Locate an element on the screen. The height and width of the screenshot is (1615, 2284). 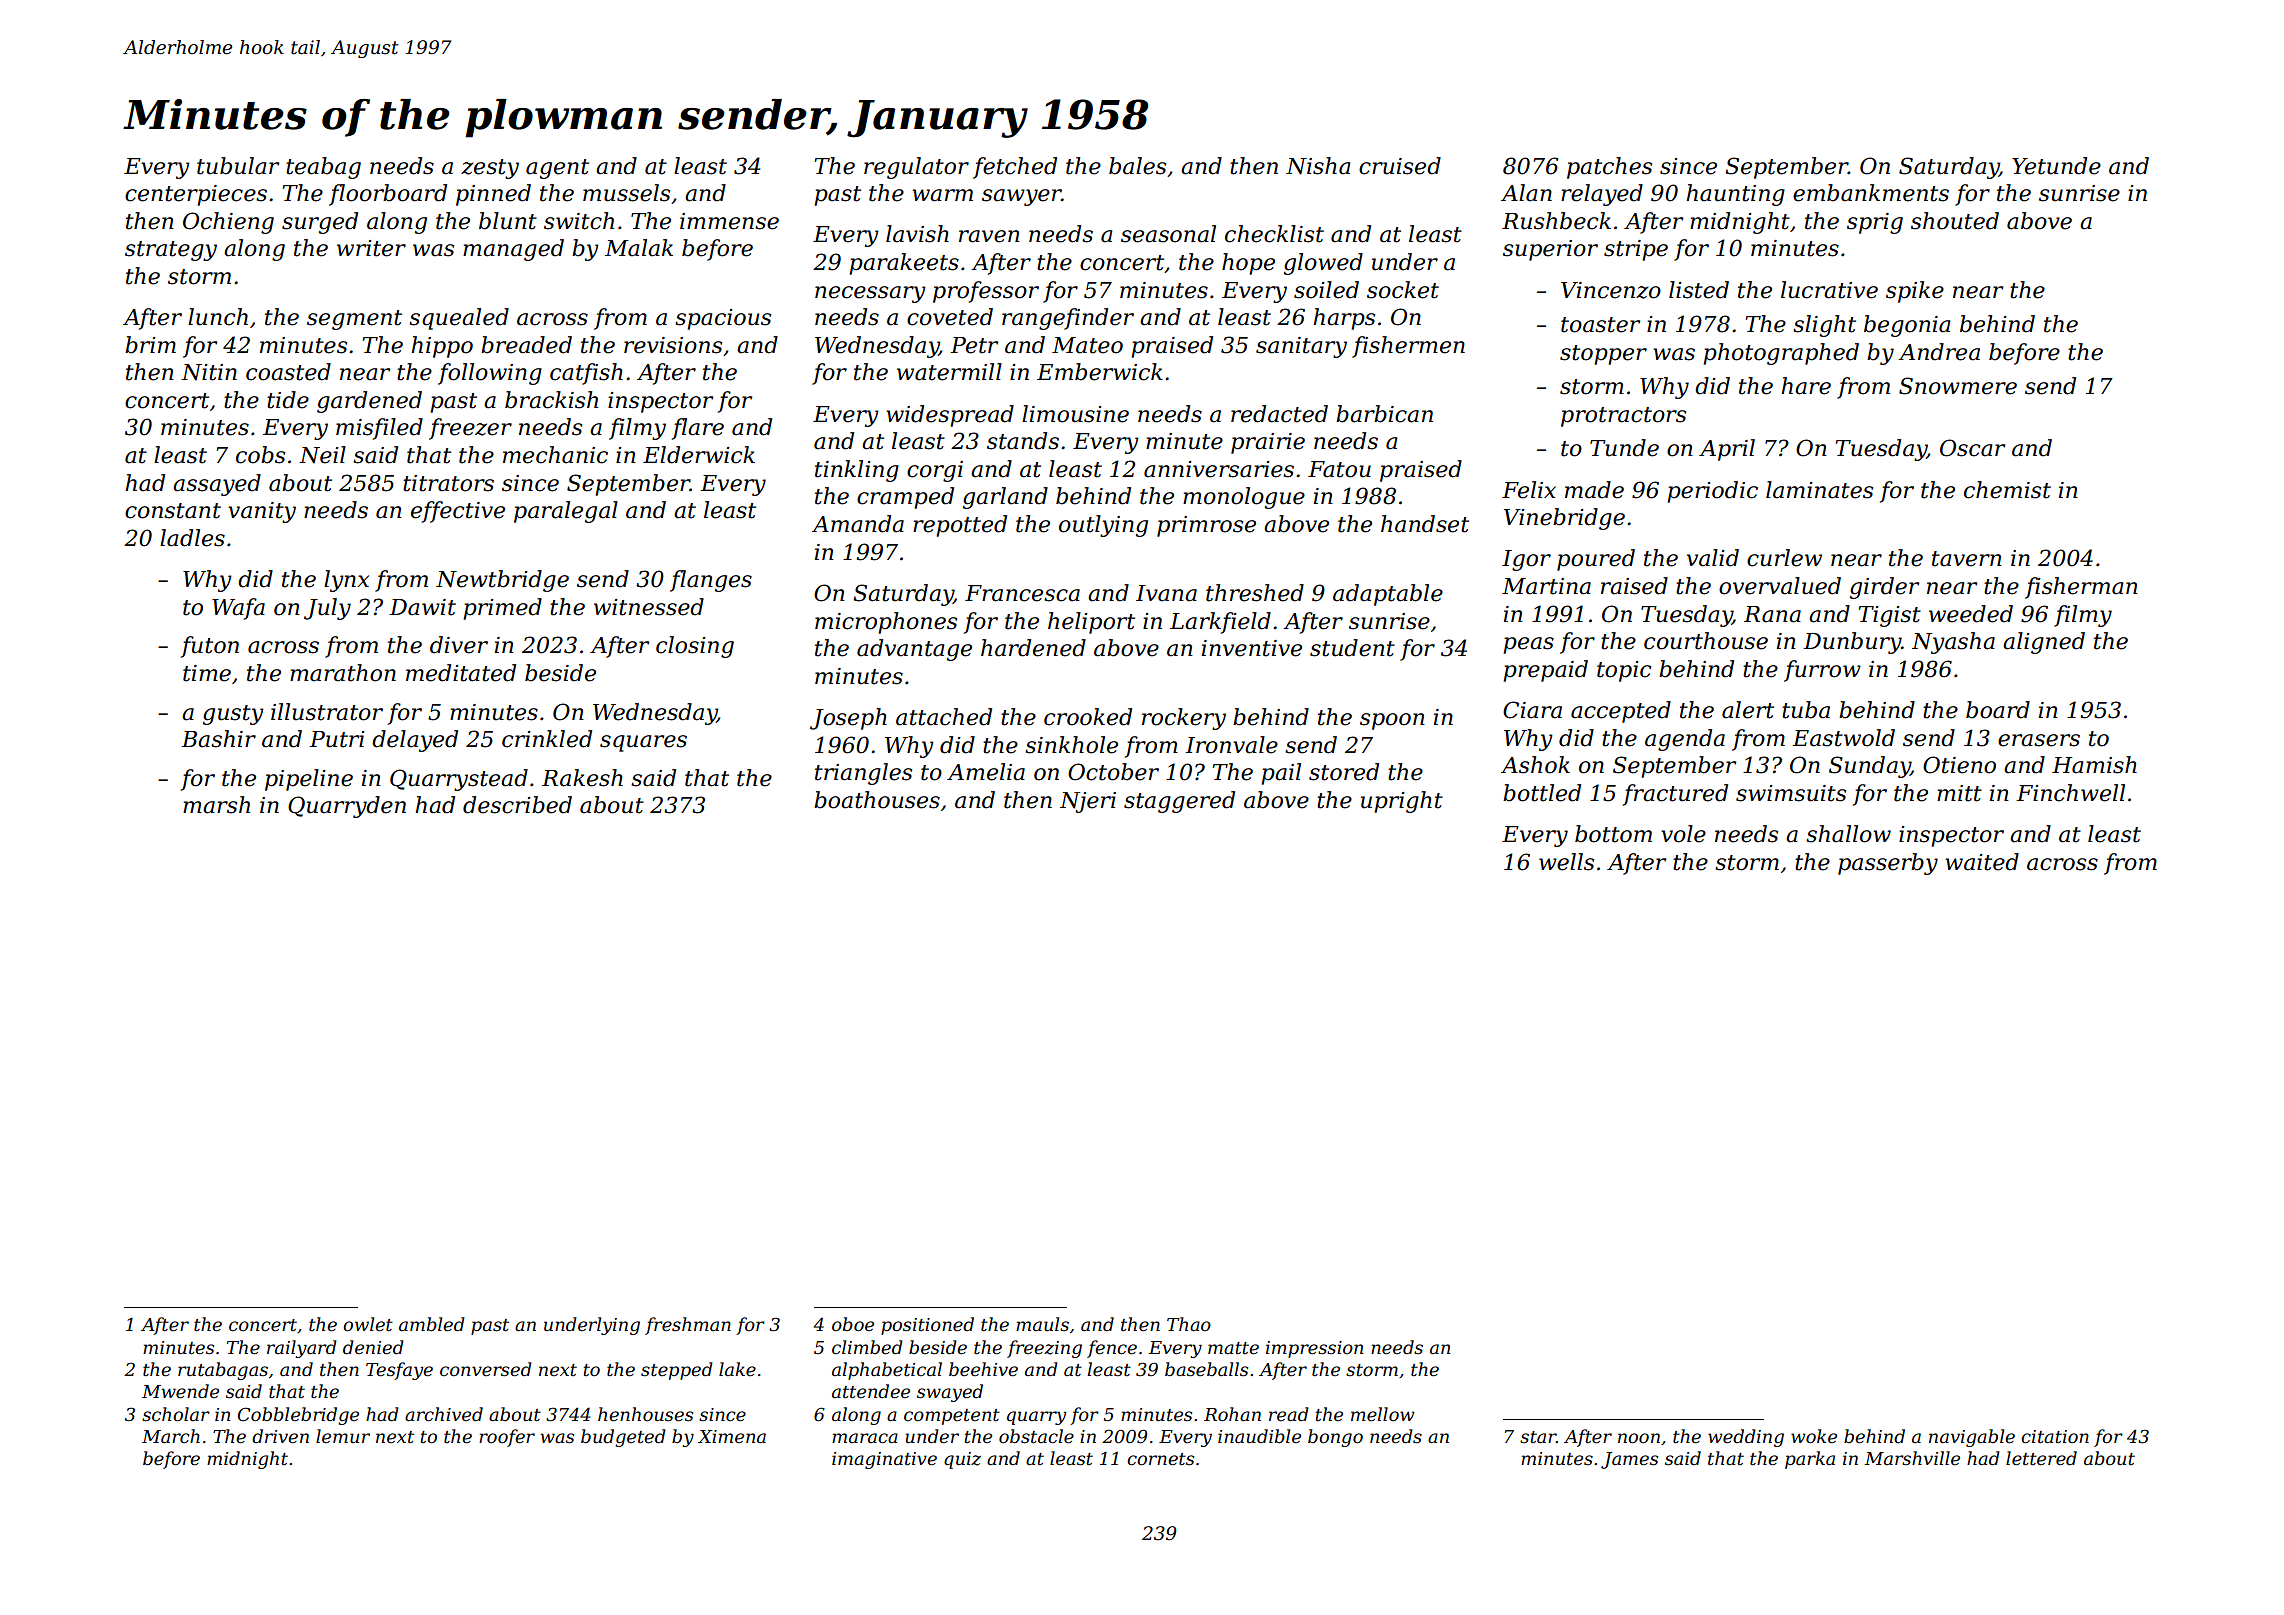
handset is located at coordinates (1425, 524).
